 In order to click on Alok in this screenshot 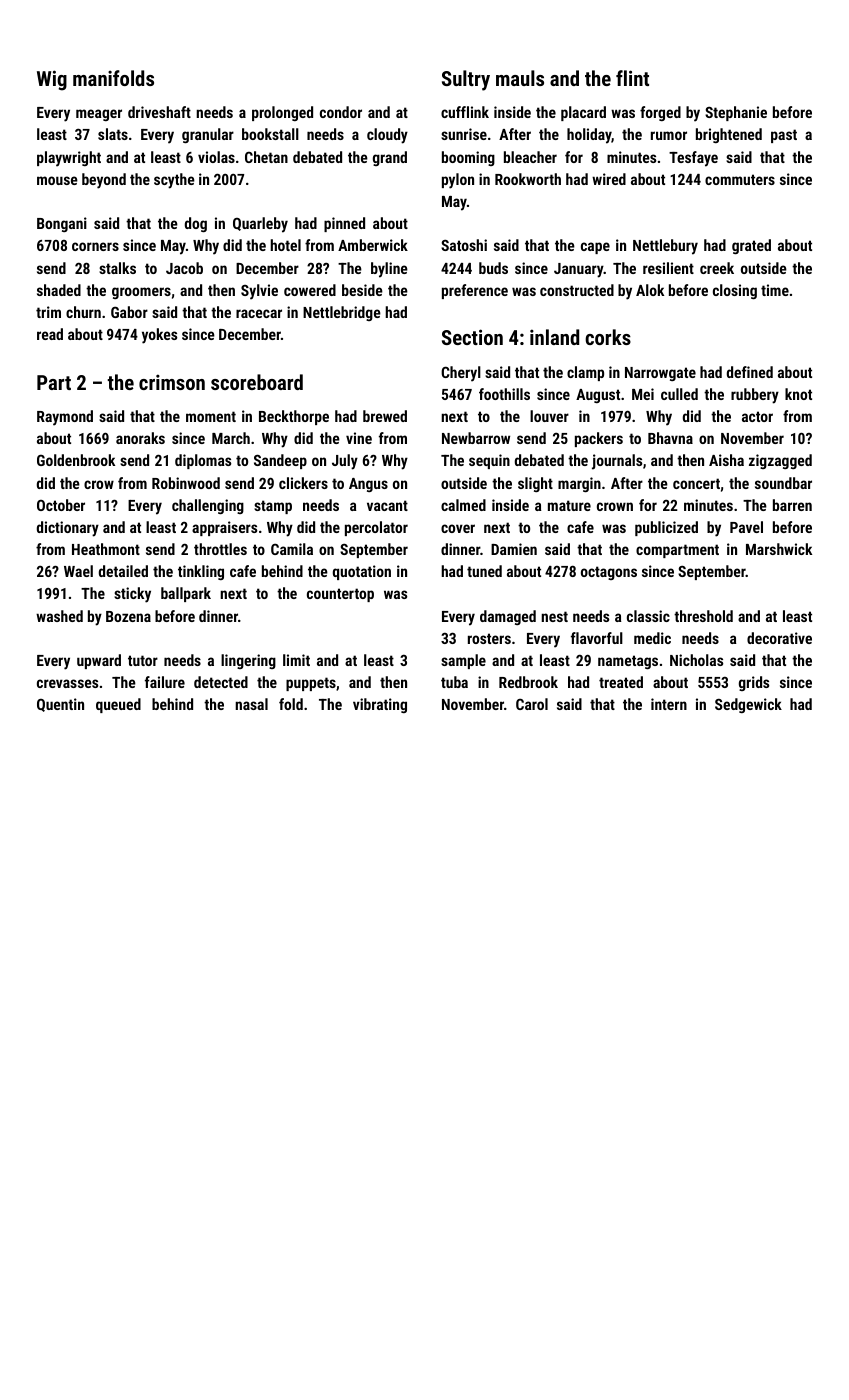, I will do `click(650, 290)`.
